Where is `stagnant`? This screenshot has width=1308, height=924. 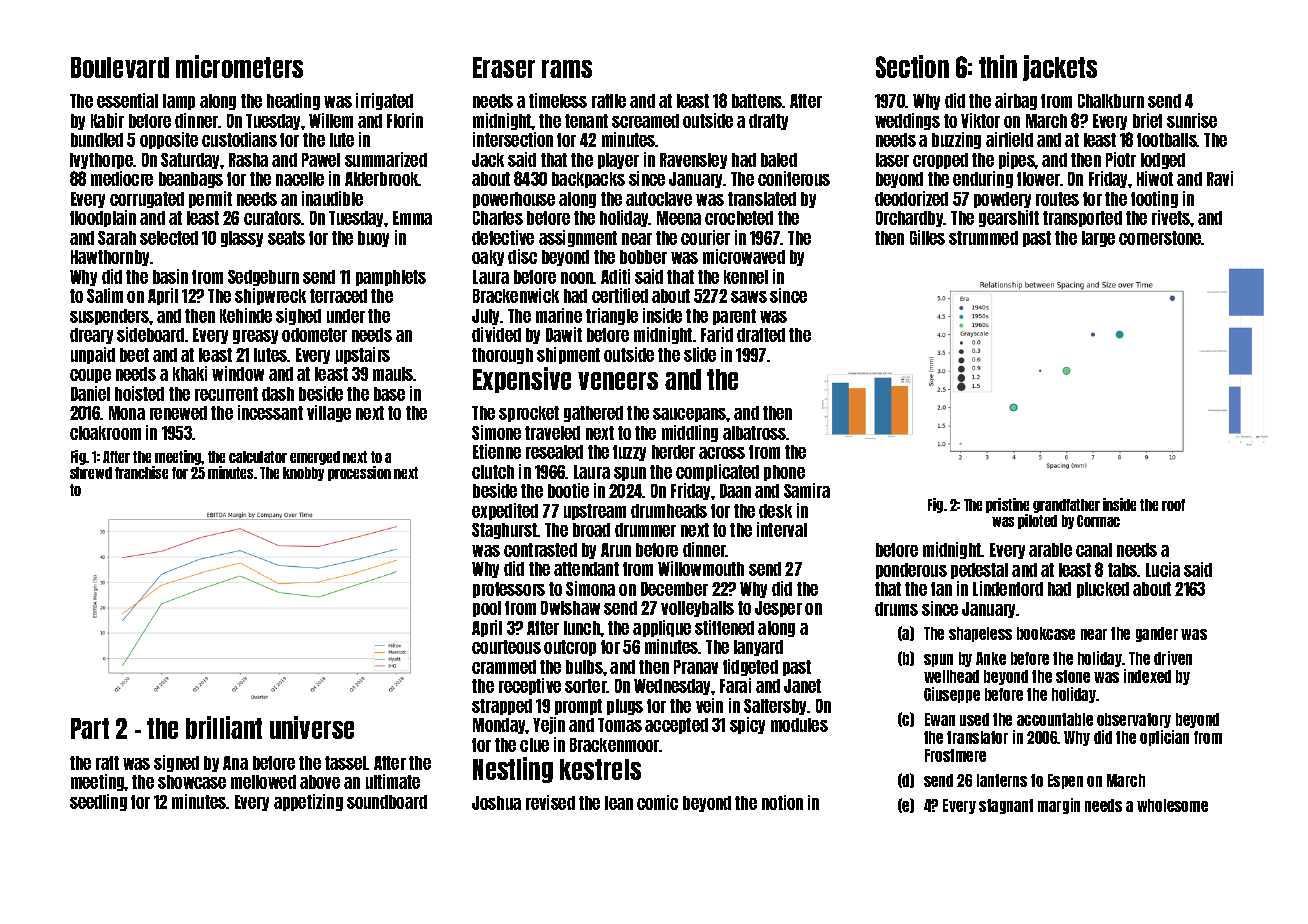 stagnant is located at coordinates (1006, 806).
